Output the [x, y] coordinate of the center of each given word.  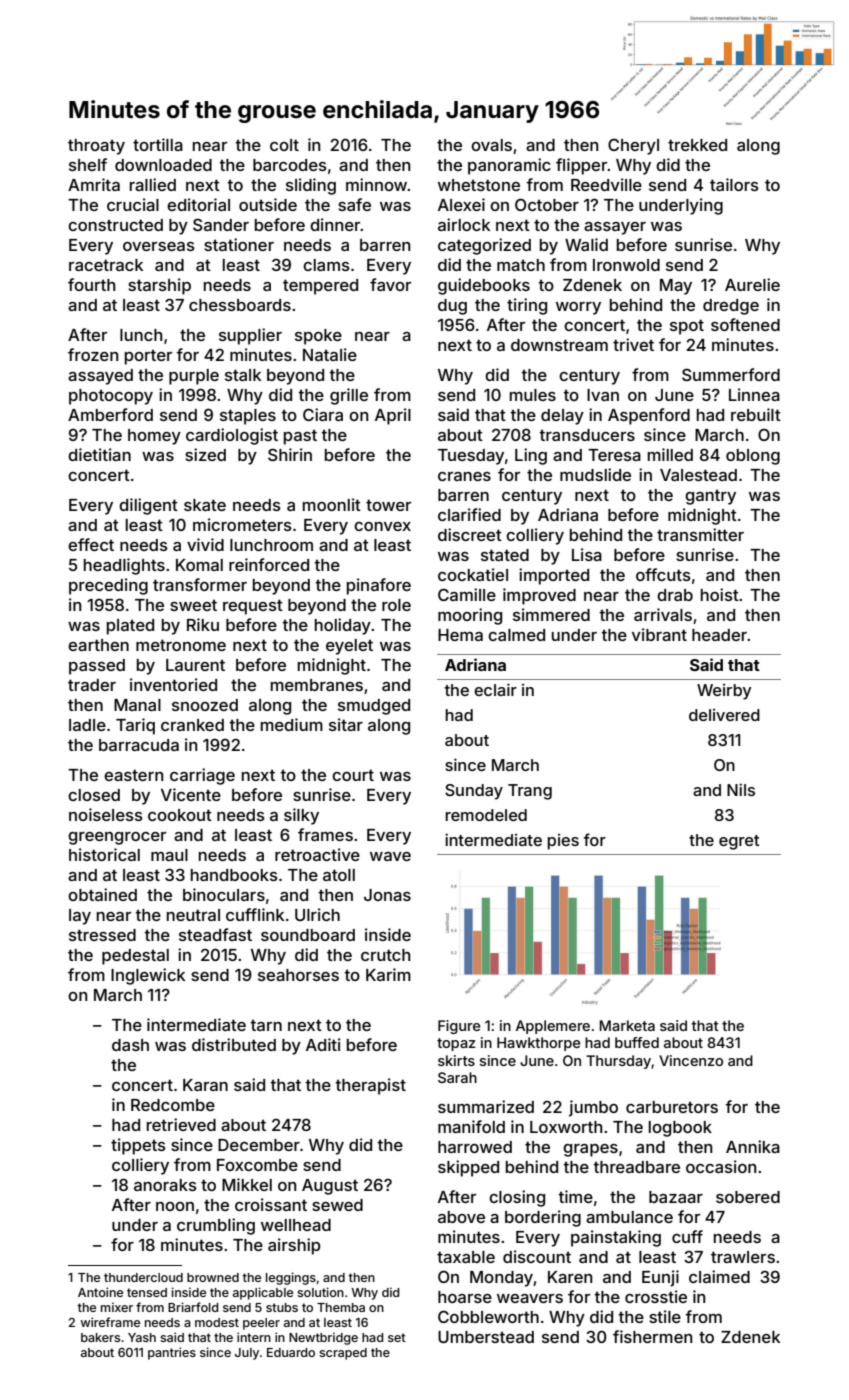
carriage [202, 776]
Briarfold [193, 1307]
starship [159, 286]
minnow [377, 184]
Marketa [627, 1025]
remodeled [486, 815]
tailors [734, 184]
